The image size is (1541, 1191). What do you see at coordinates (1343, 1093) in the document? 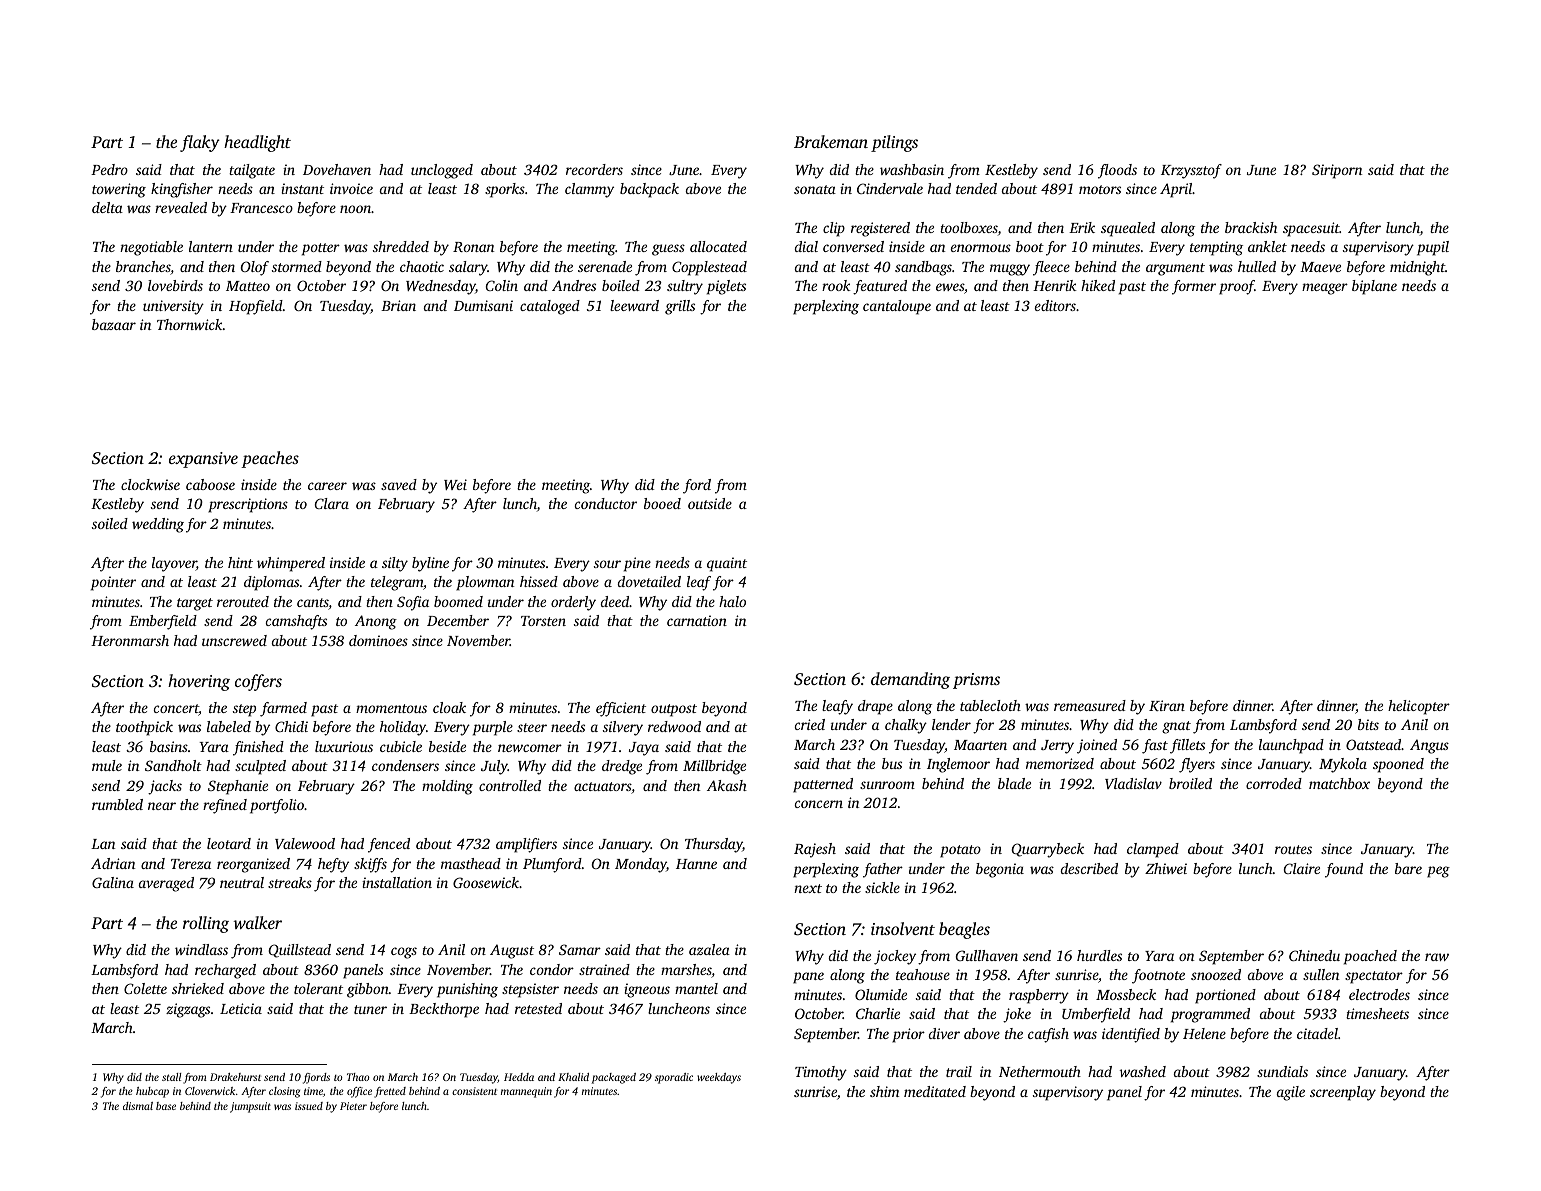
I see `screenplay` at bounding box center [1343, 1093].
